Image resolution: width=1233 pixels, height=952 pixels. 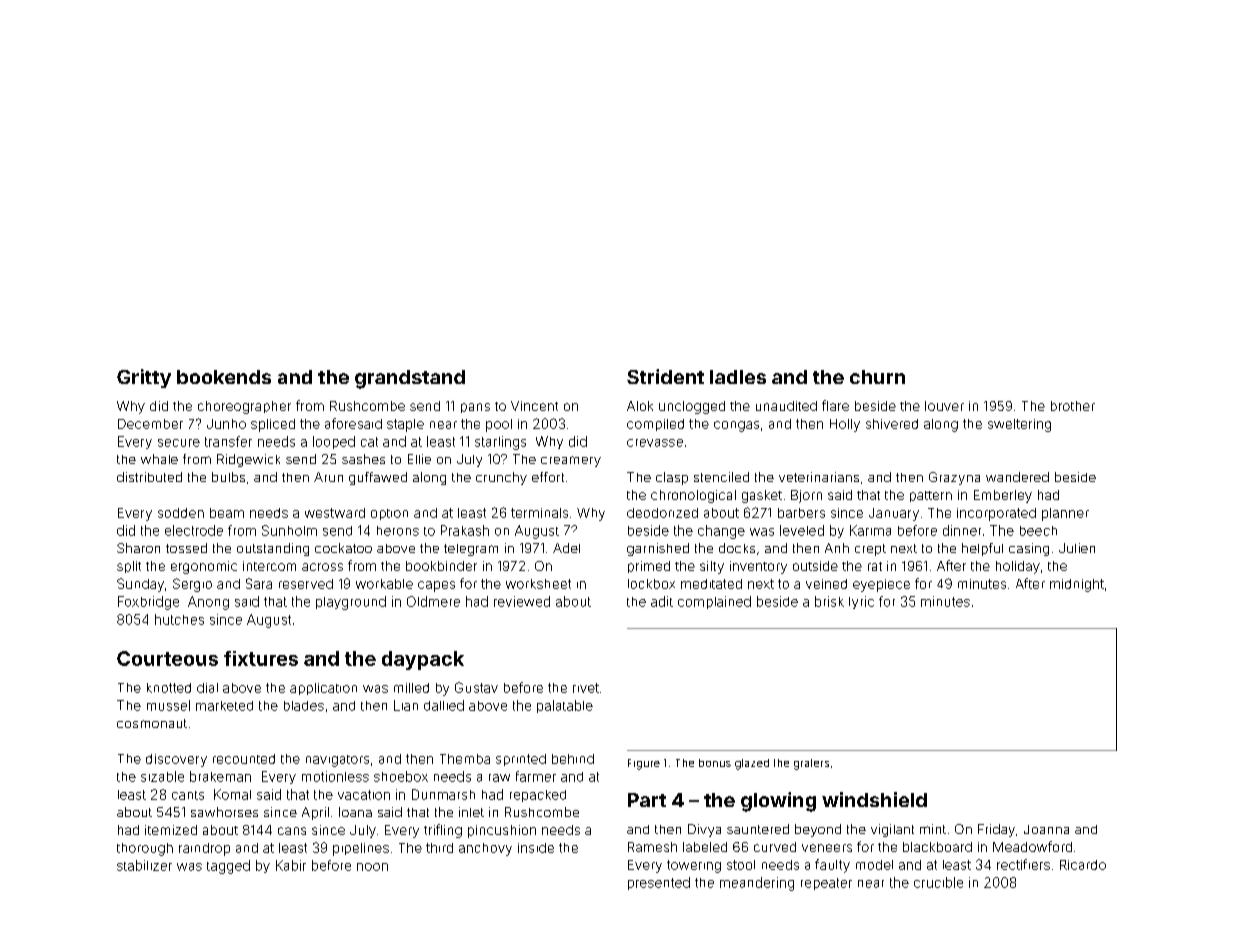 I want to click on churn, so click(x=877, y=377).
